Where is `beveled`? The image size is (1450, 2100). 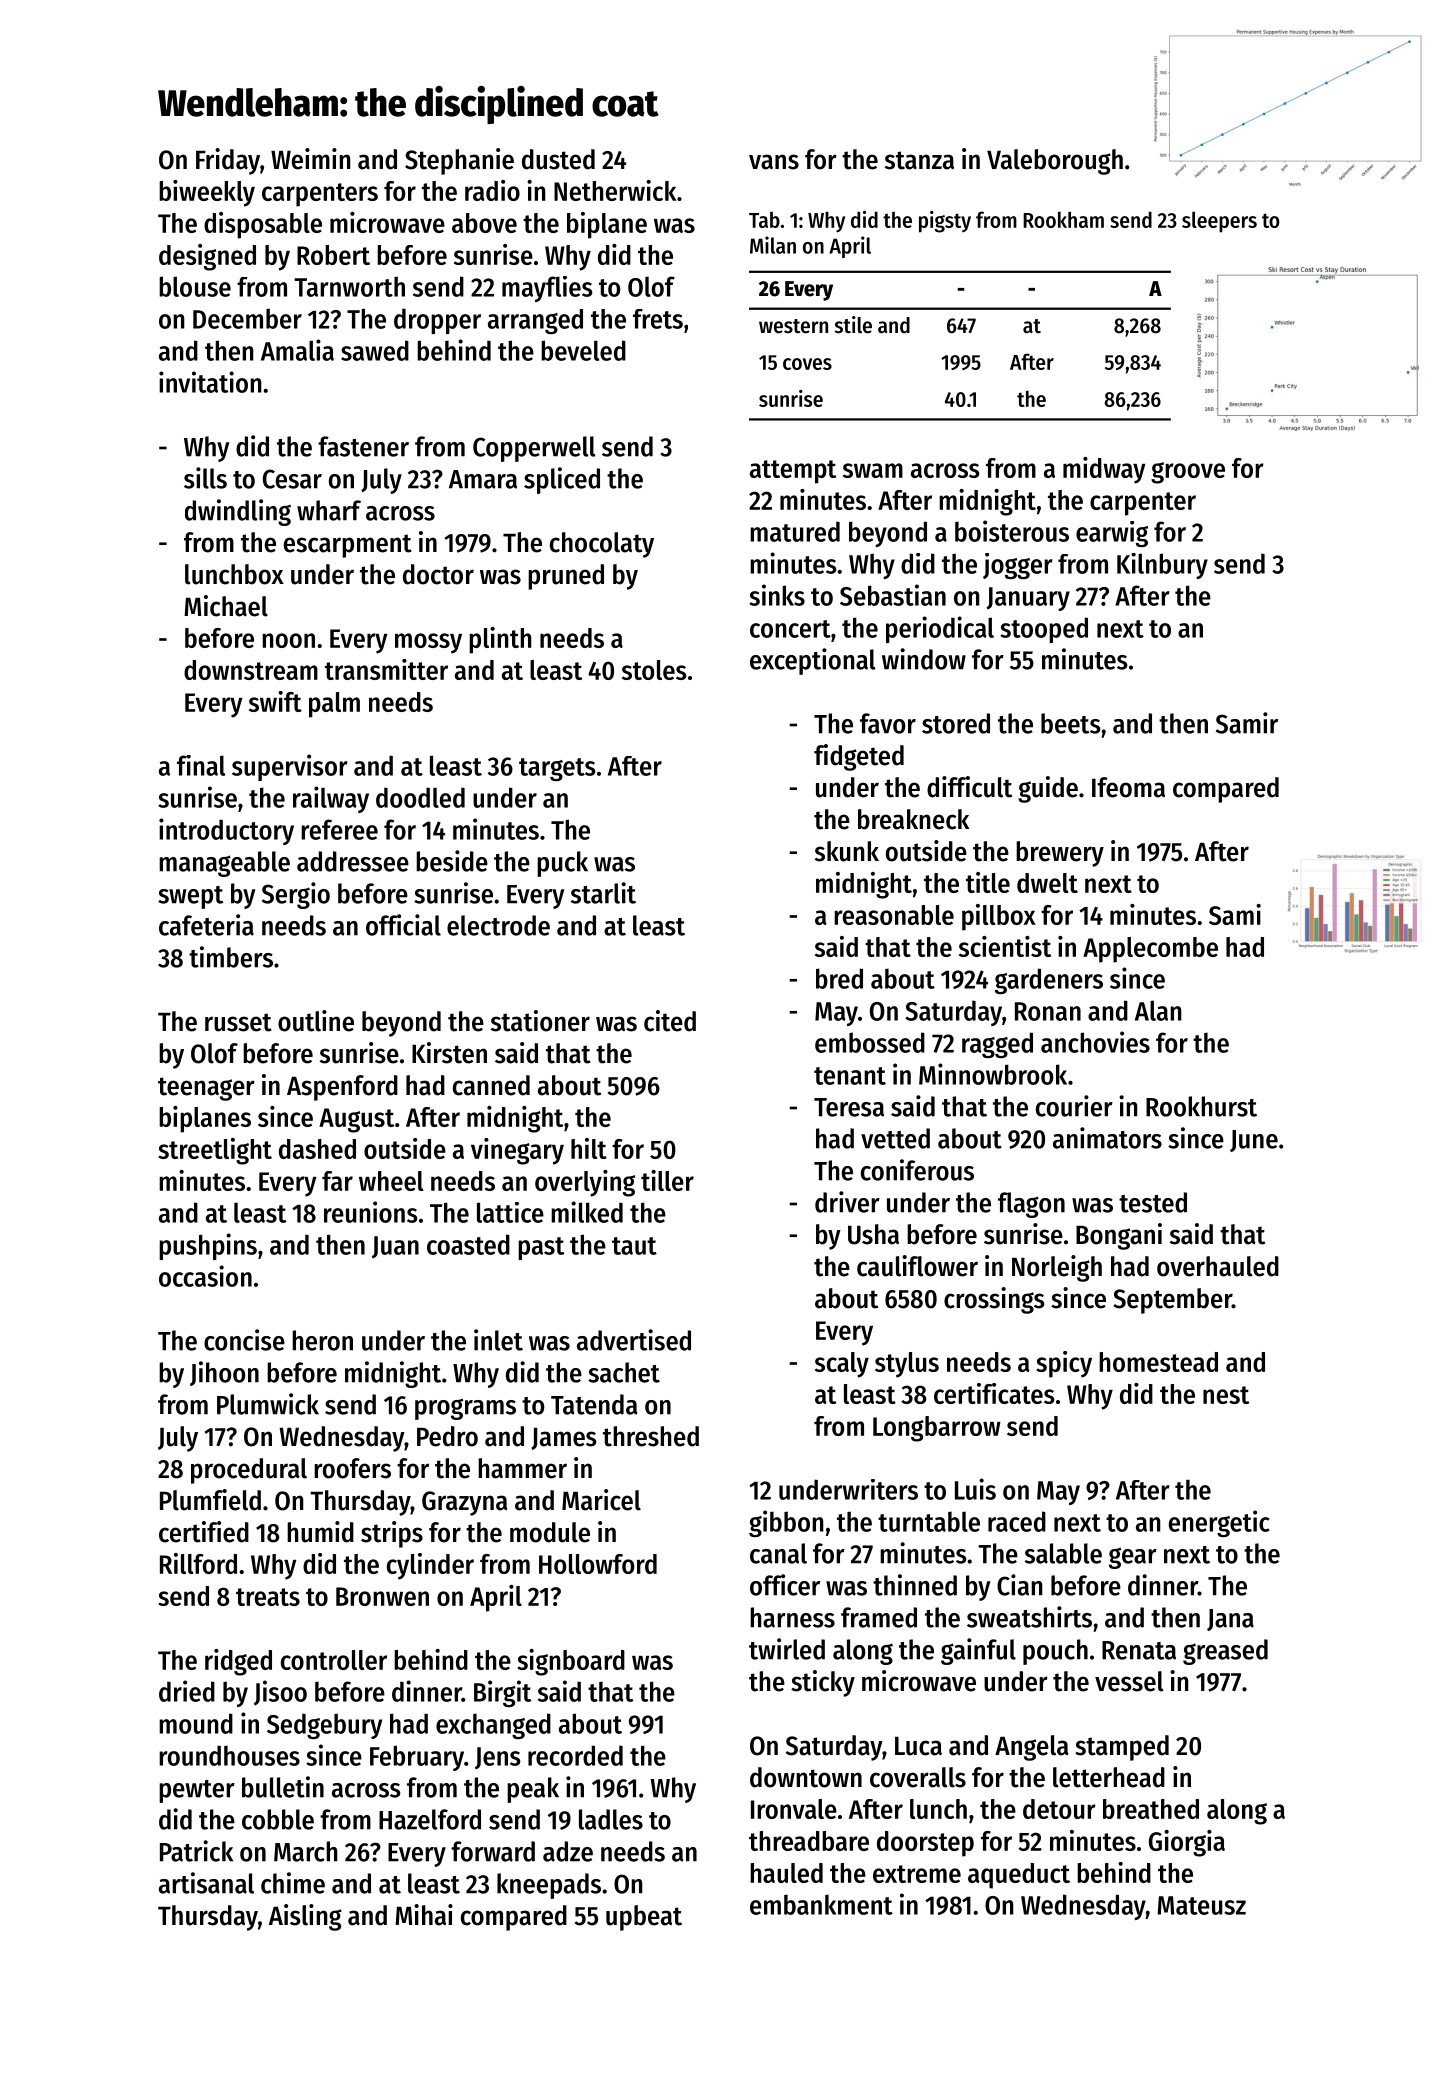
beveled is located at coordinates (583, 350).
